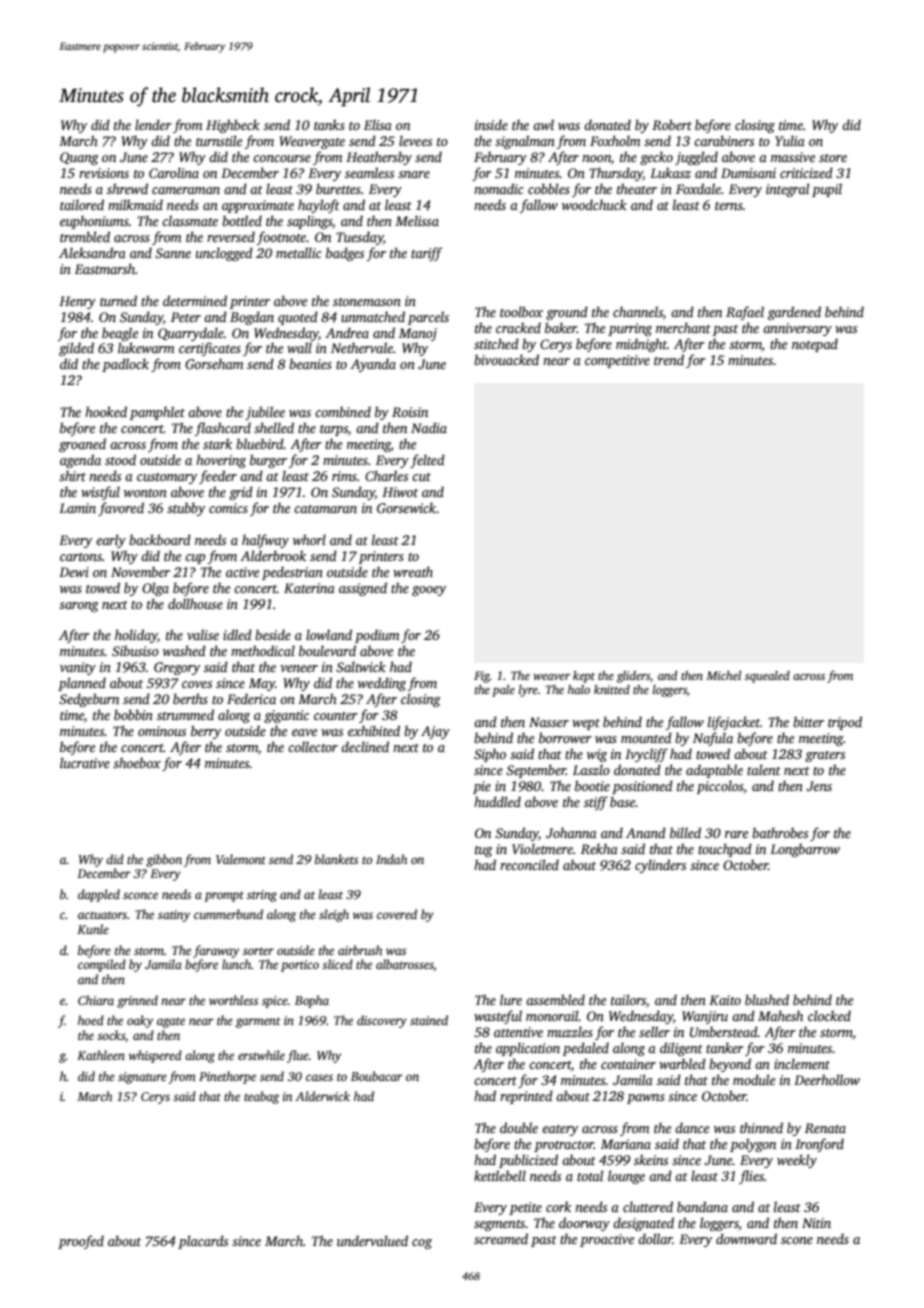 This page has height=1308, width=924. Describe the element at coordinates (241, 859) in the page. I see `Valemont` at that location.
